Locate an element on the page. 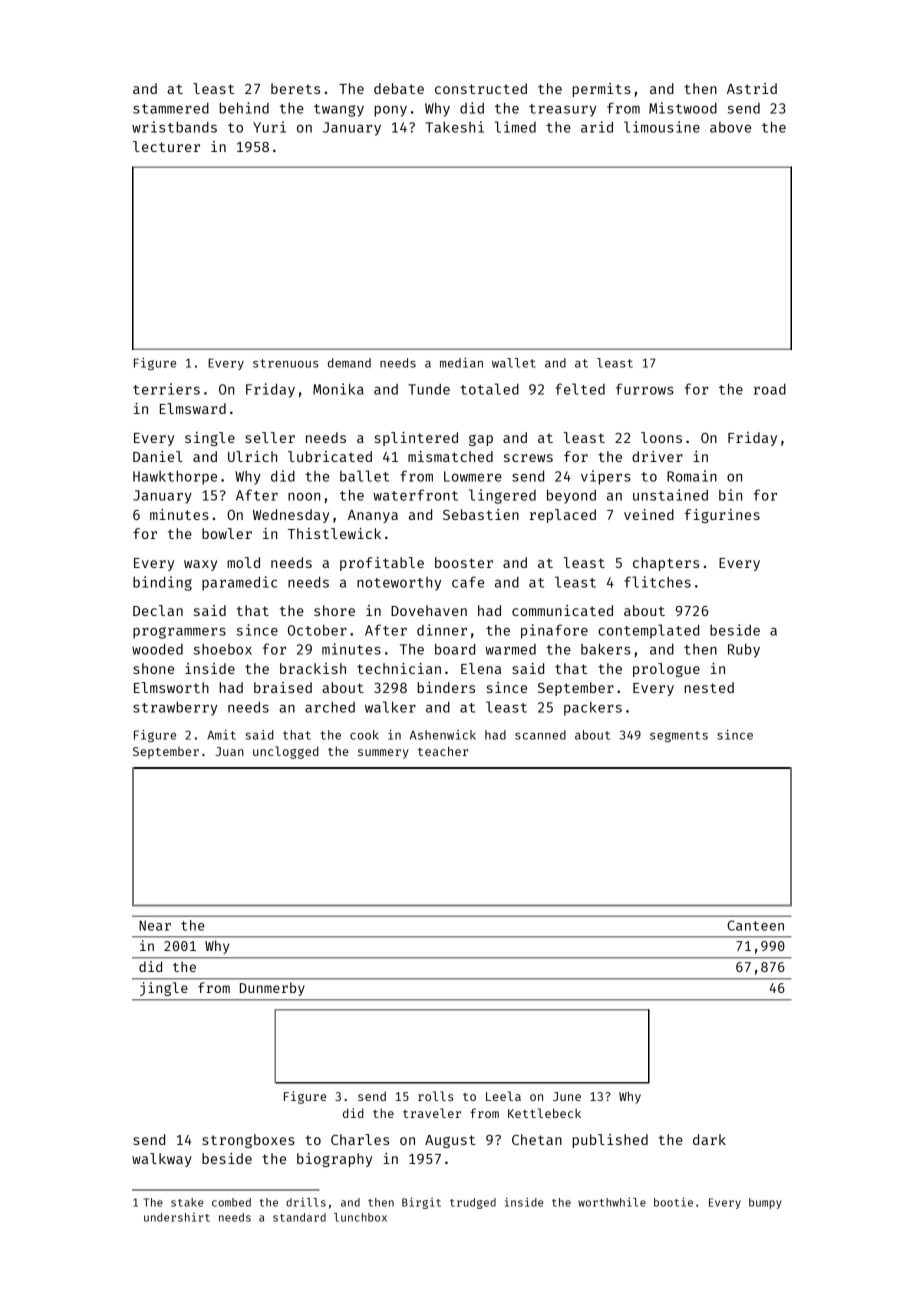 This page has height=1314, width=924. Canteen is located at coordinates (755, 925).
